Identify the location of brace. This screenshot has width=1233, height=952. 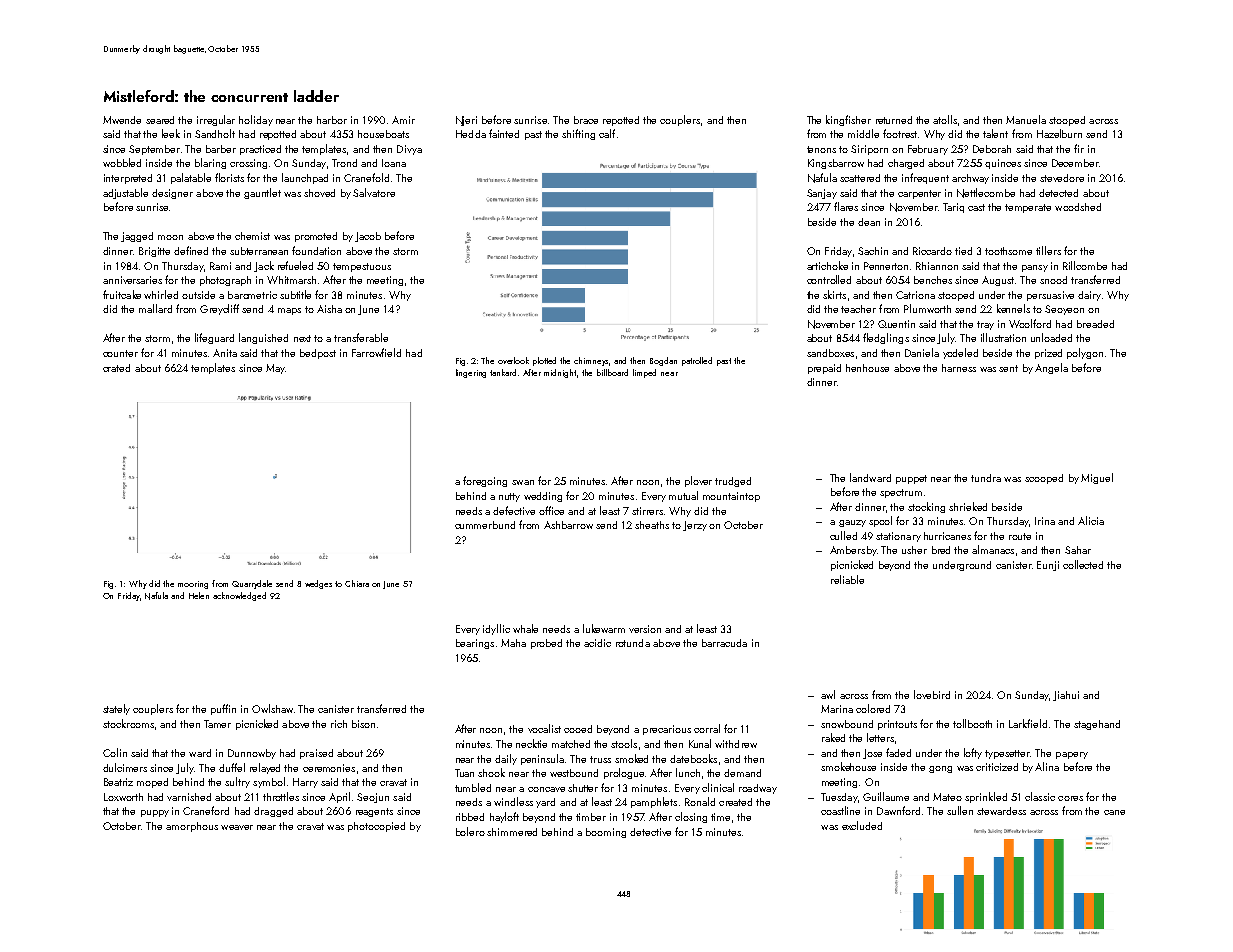
(586, 120).
